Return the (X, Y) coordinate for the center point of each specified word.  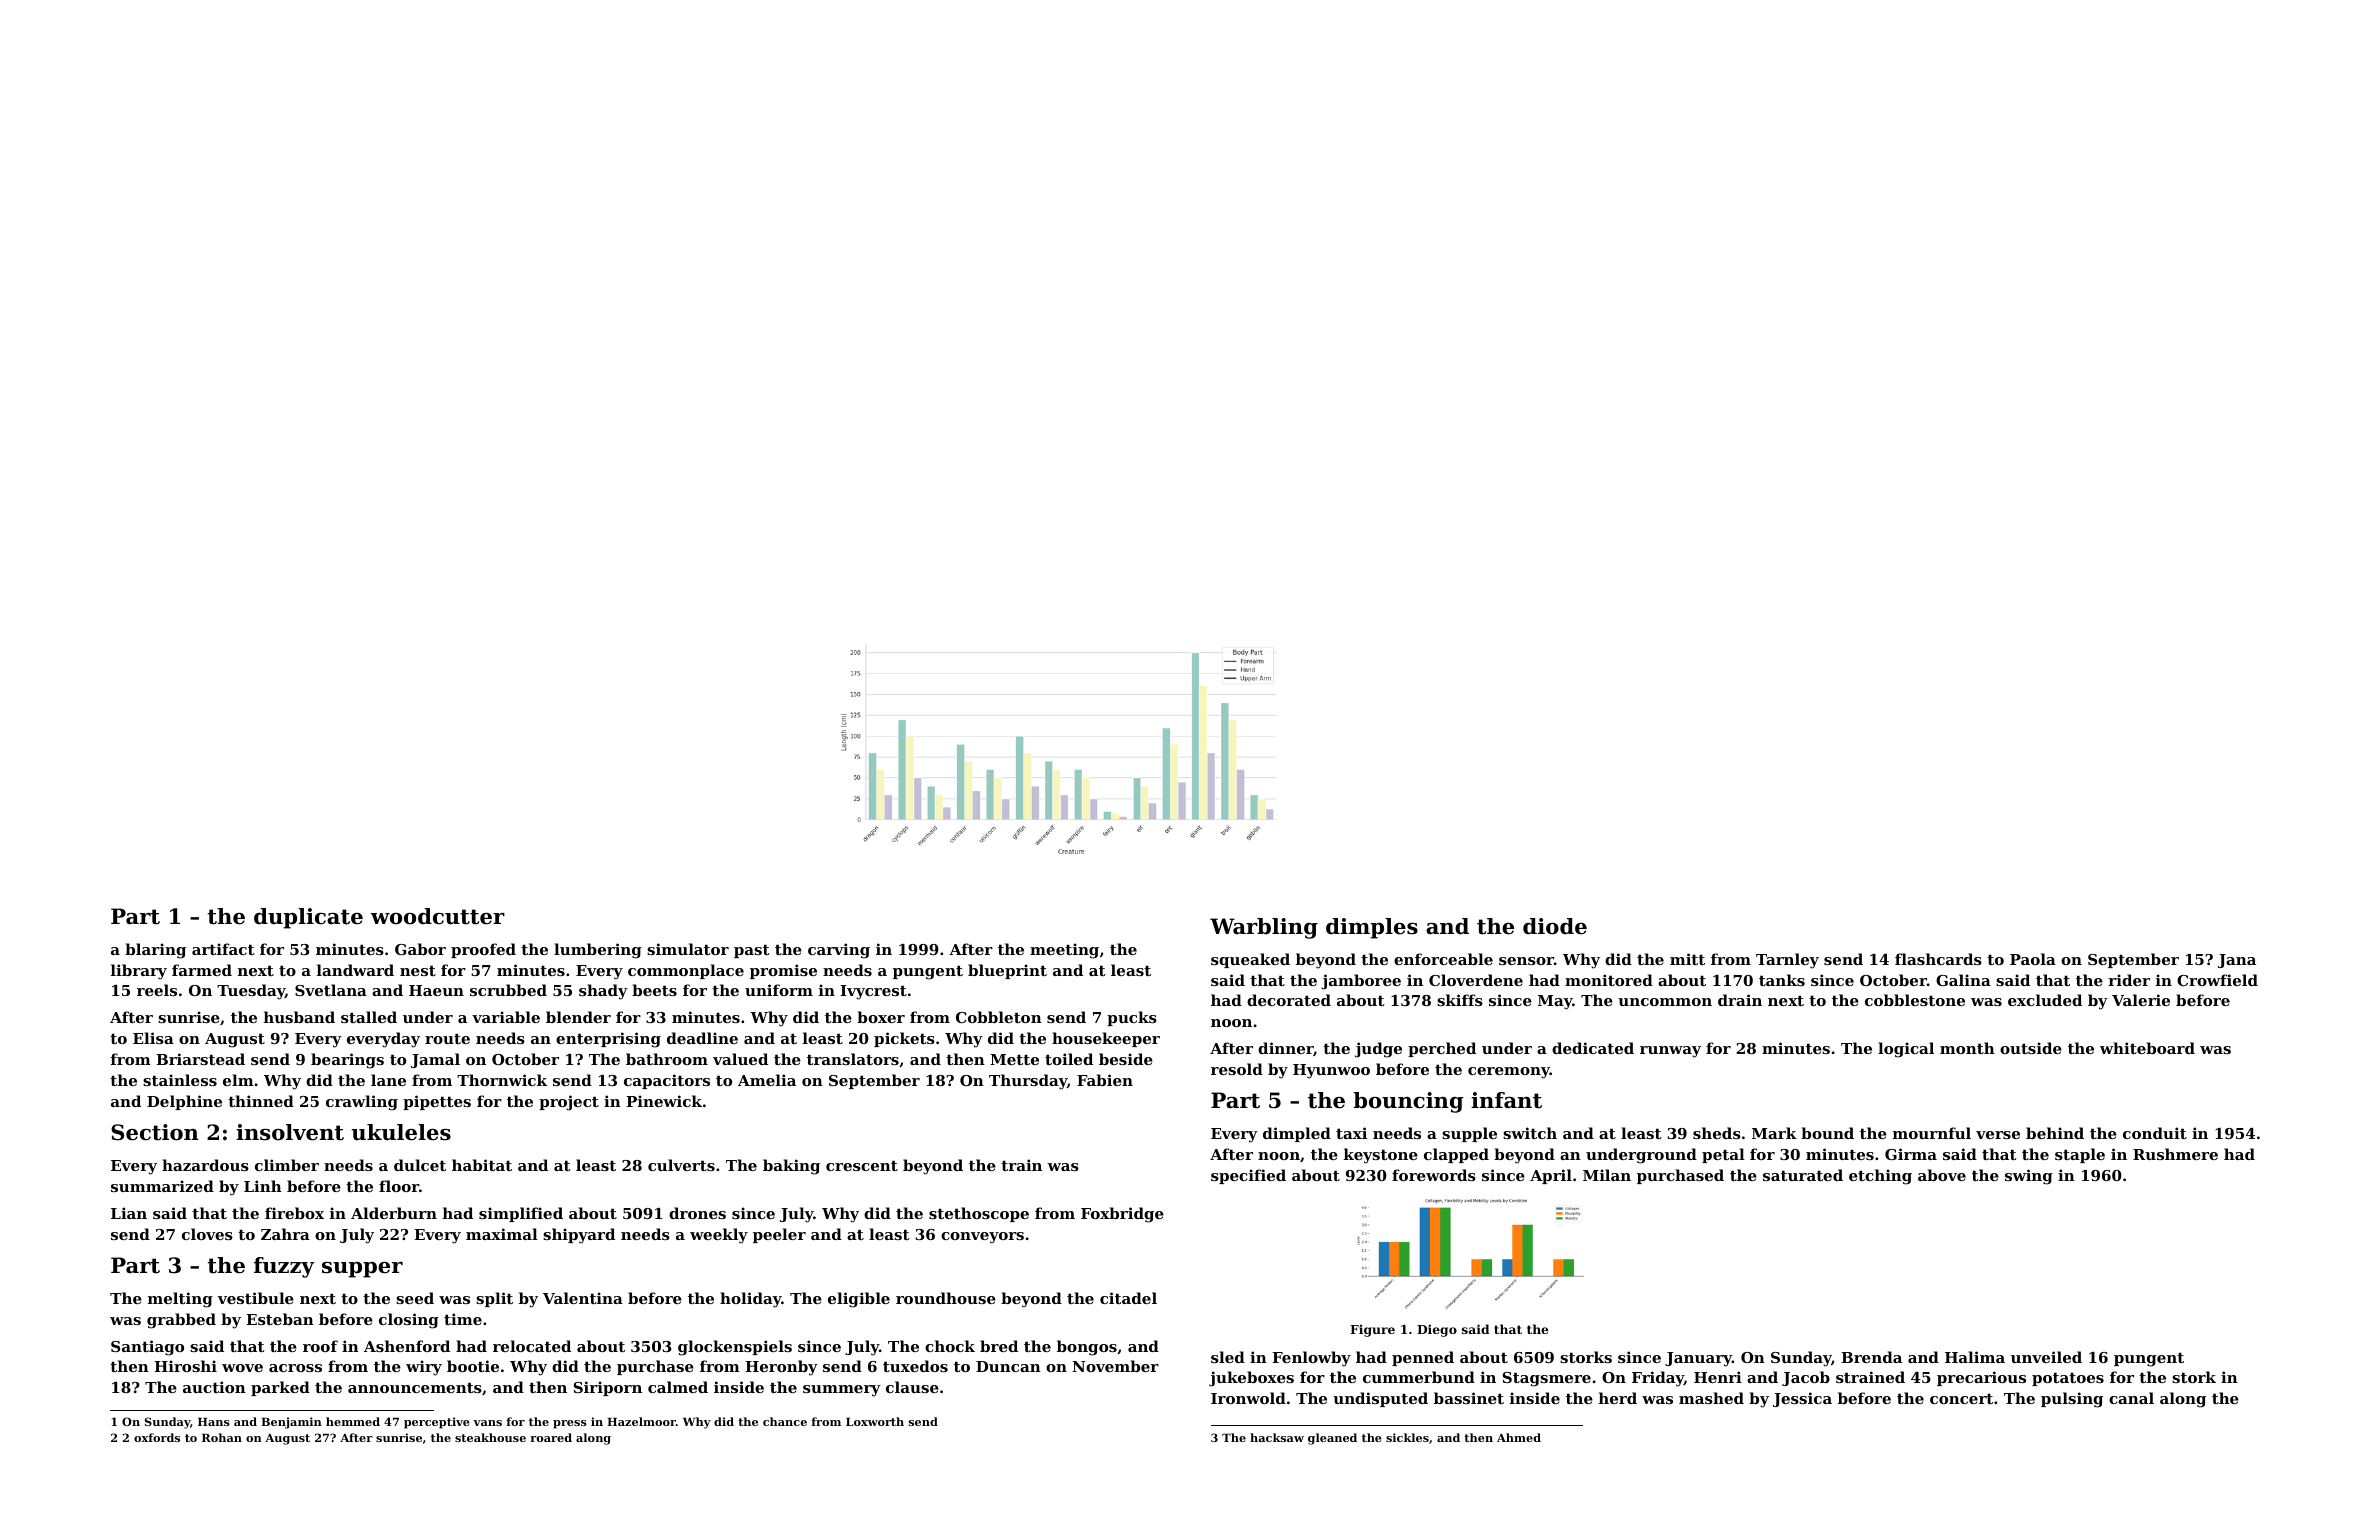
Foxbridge (1122, 1215)
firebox (294, 1213)
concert (1961, 1398)
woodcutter (438, 916)
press (570, 1424)
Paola (2033, 959)
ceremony (1509, 1073)
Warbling (1264, 928)
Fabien (1105, 1080)
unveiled (2046, 1357)
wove (242, 1368)
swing (2029, 1177)
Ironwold (1248, 1398)
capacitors (667, 1081)
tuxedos (915, 1366)
